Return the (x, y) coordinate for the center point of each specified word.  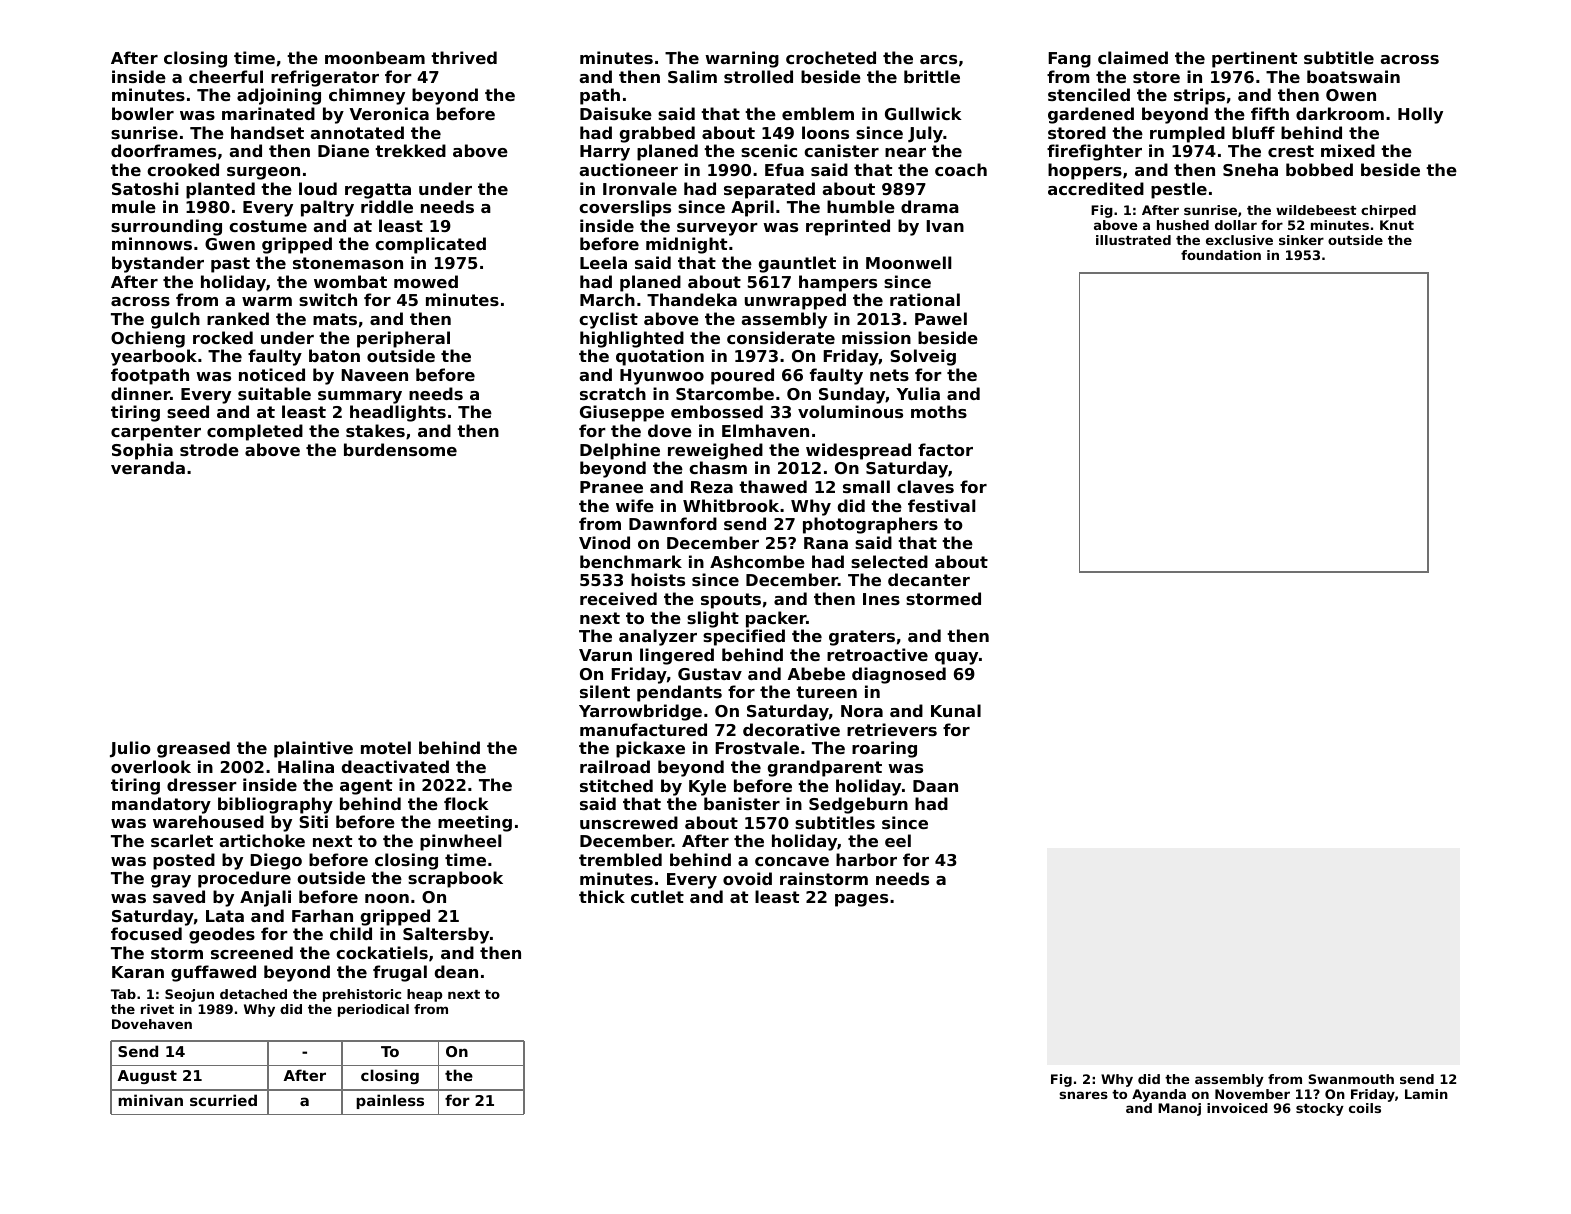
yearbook (154, 357)
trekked (410, 150)
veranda (148, 467)
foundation (1221, 255)
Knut (1397, 225)
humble (861, 206)
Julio (130, 749)
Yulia (918, 393)
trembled (620, 859)
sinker (1301, 240)
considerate (781, 337)
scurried (223, 1100)
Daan (935, 786)
